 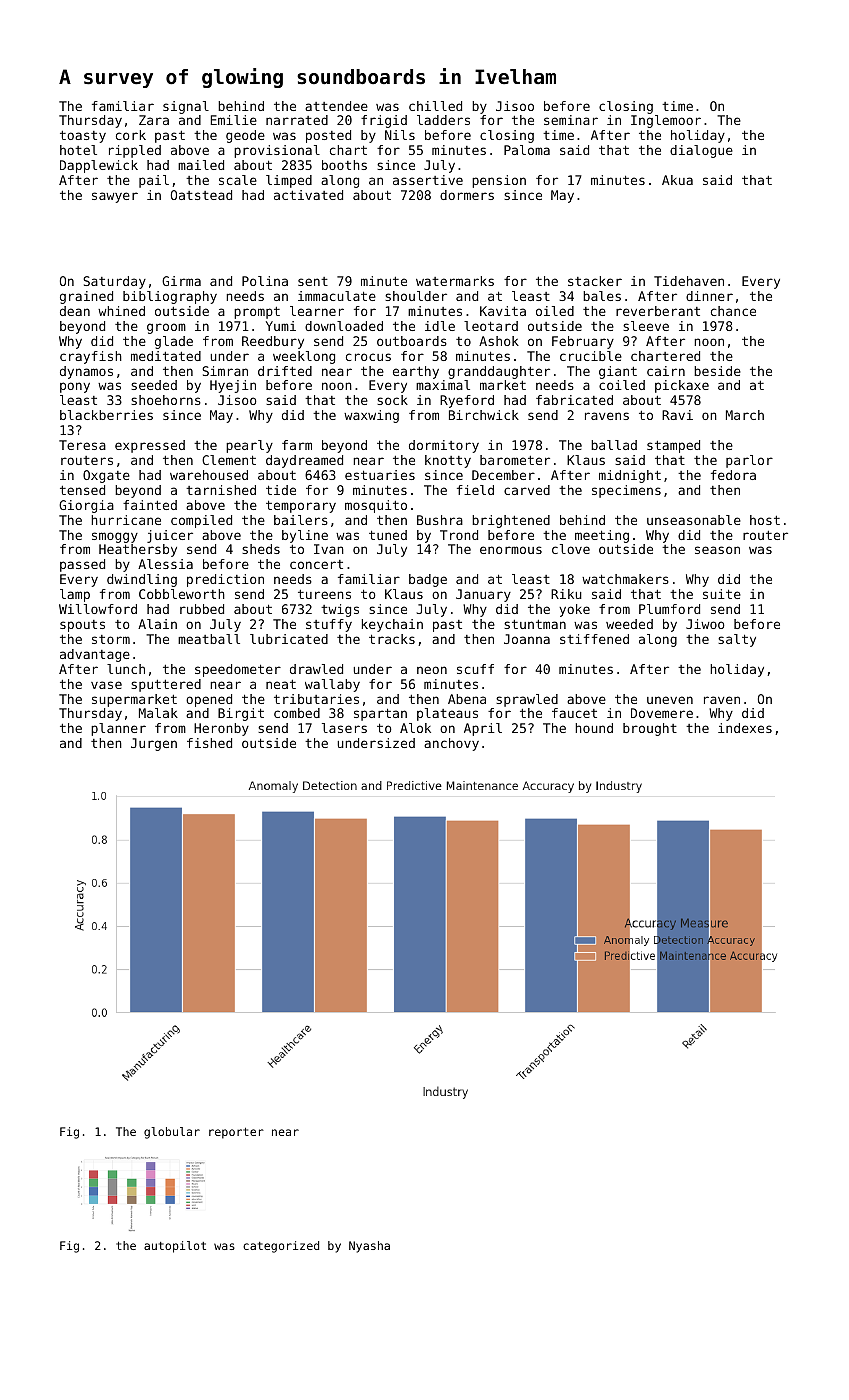 What do you see at coordinates (451, 744) in the screenshot?
I see `anchovy` at bounding box center [451, 744].
